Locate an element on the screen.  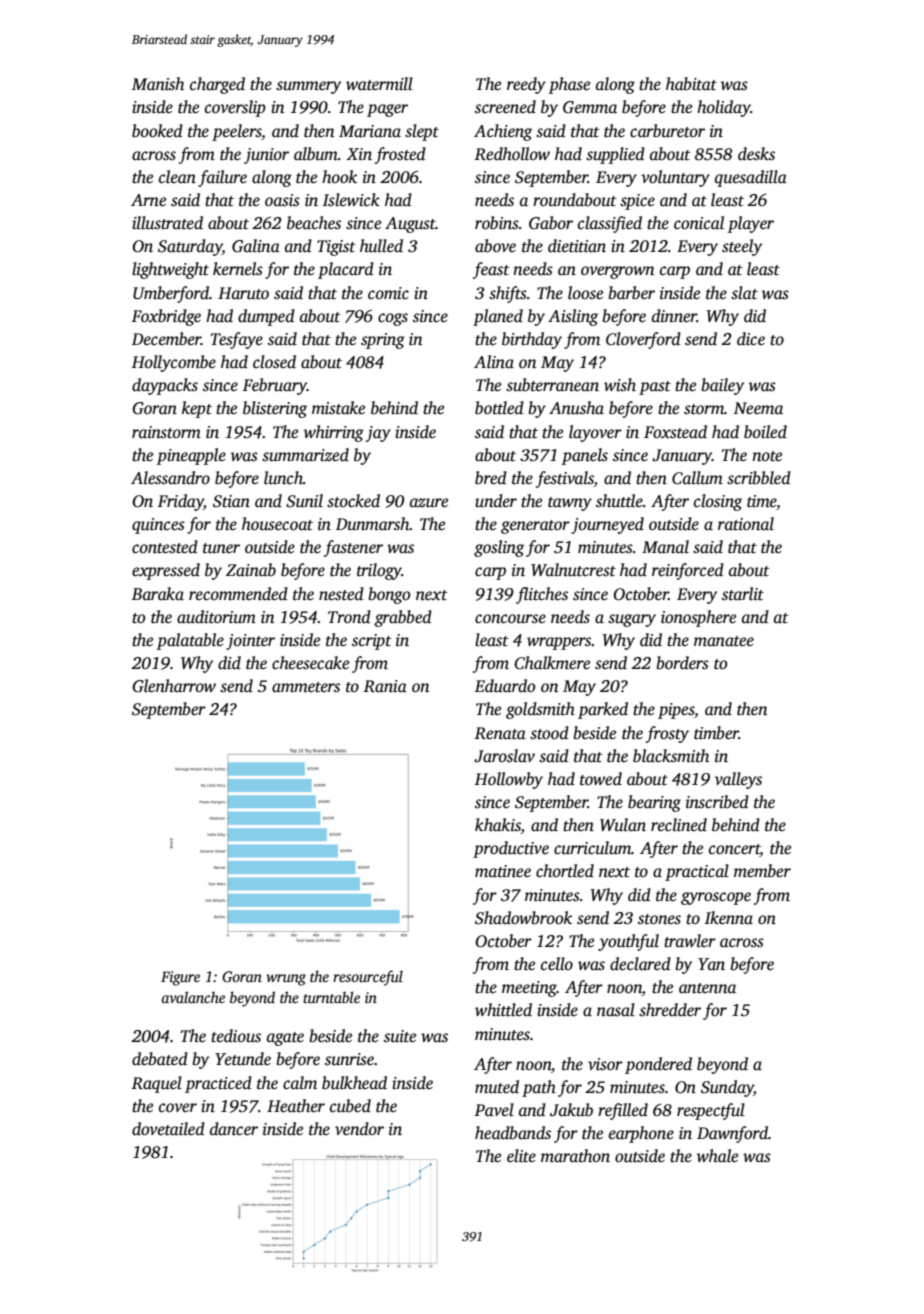
Manish is located at coordinates (158, 84).
